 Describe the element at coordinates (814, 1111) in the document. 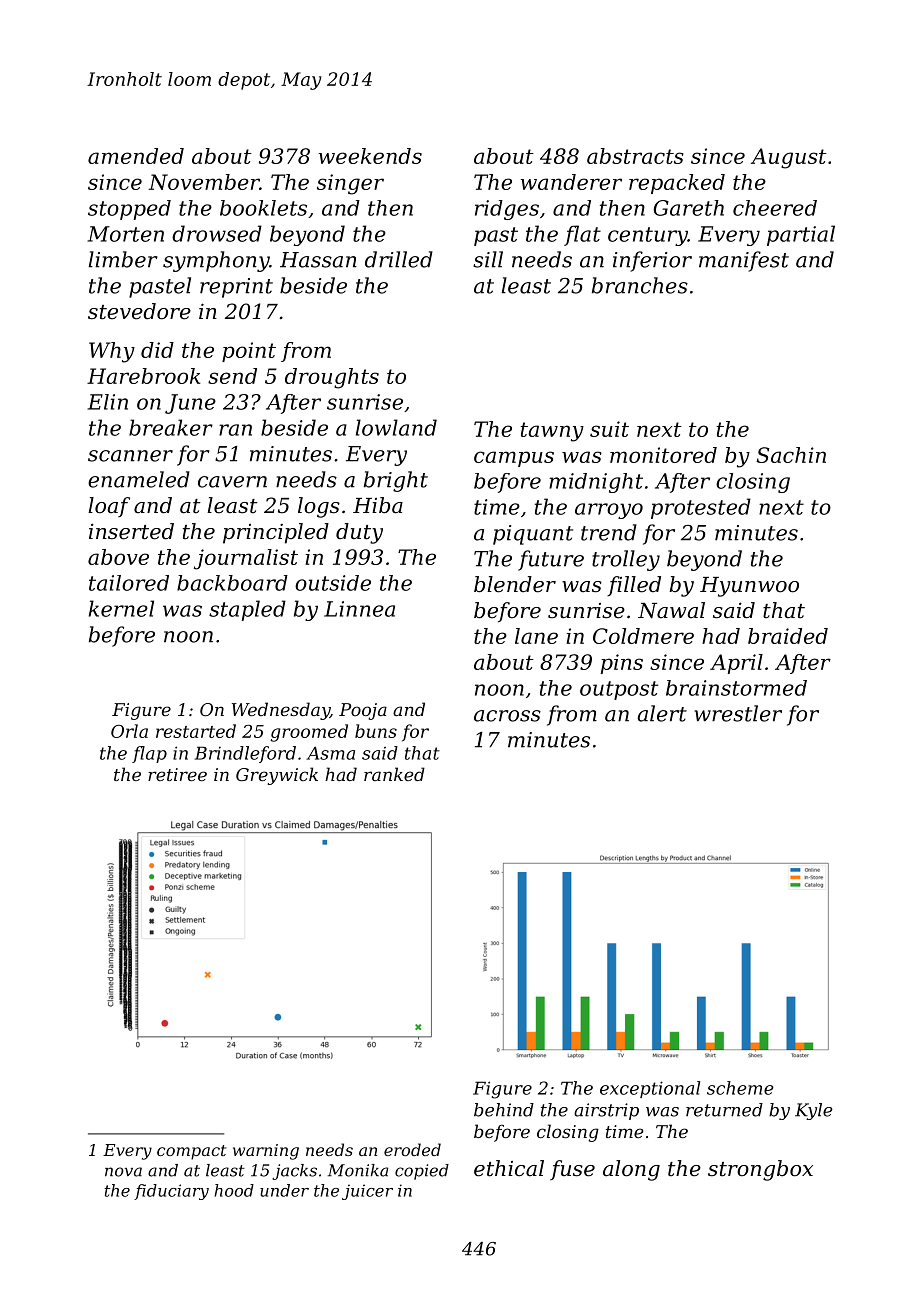

I see `Kyle` at that location.
